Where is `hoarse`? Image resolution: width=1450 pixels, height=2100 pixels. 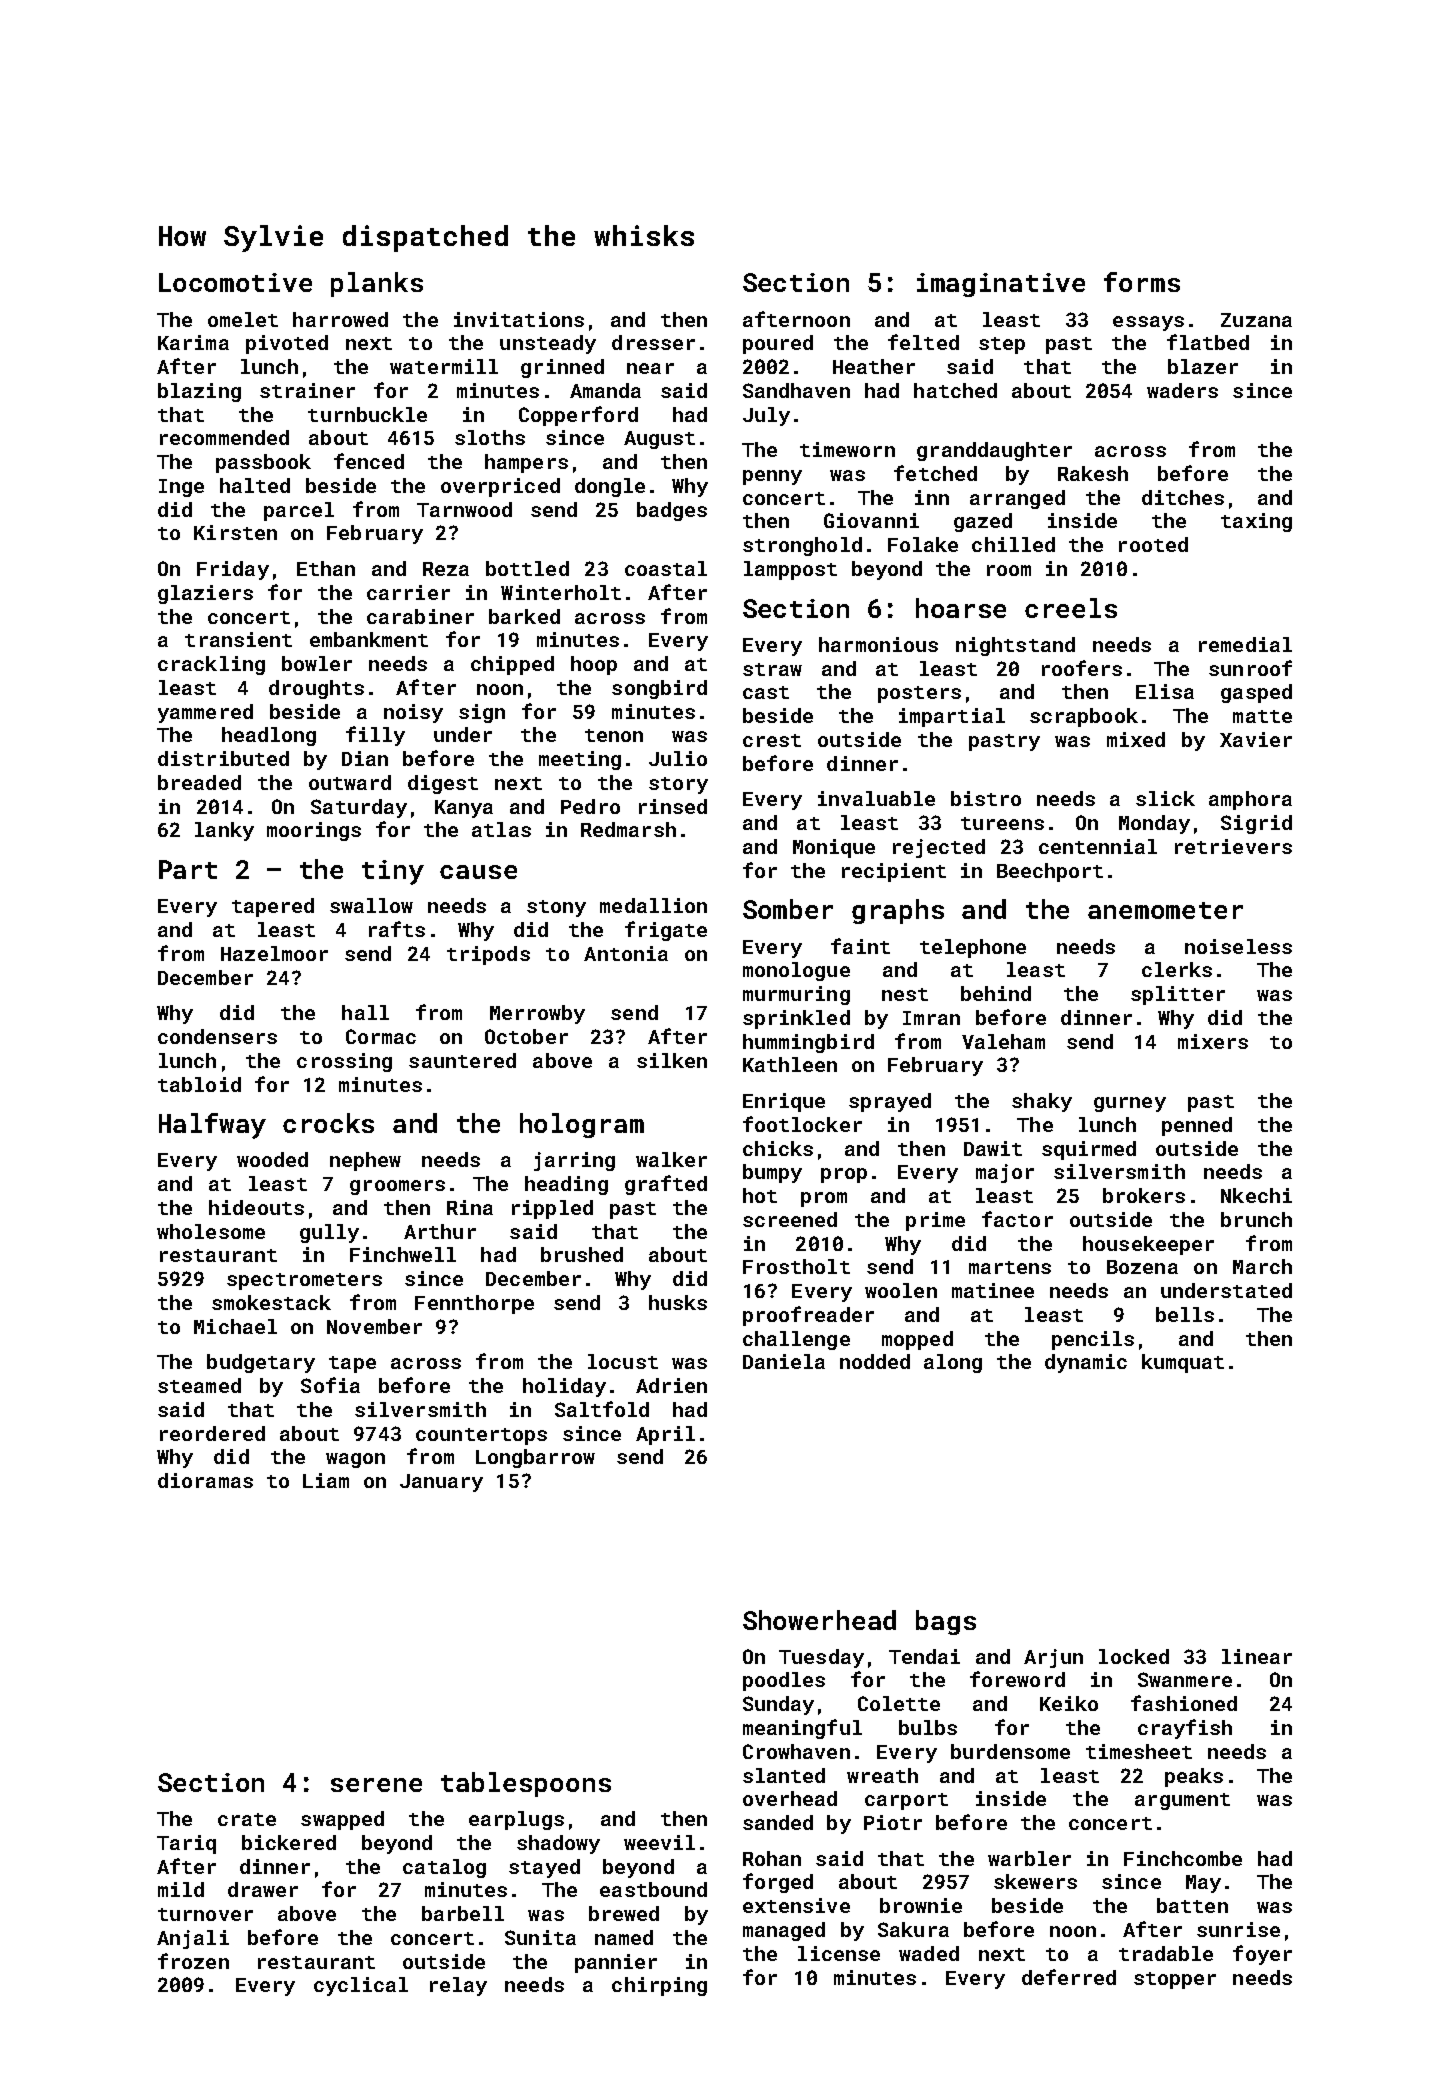
hoarse is located at coordinates (961, 608).
